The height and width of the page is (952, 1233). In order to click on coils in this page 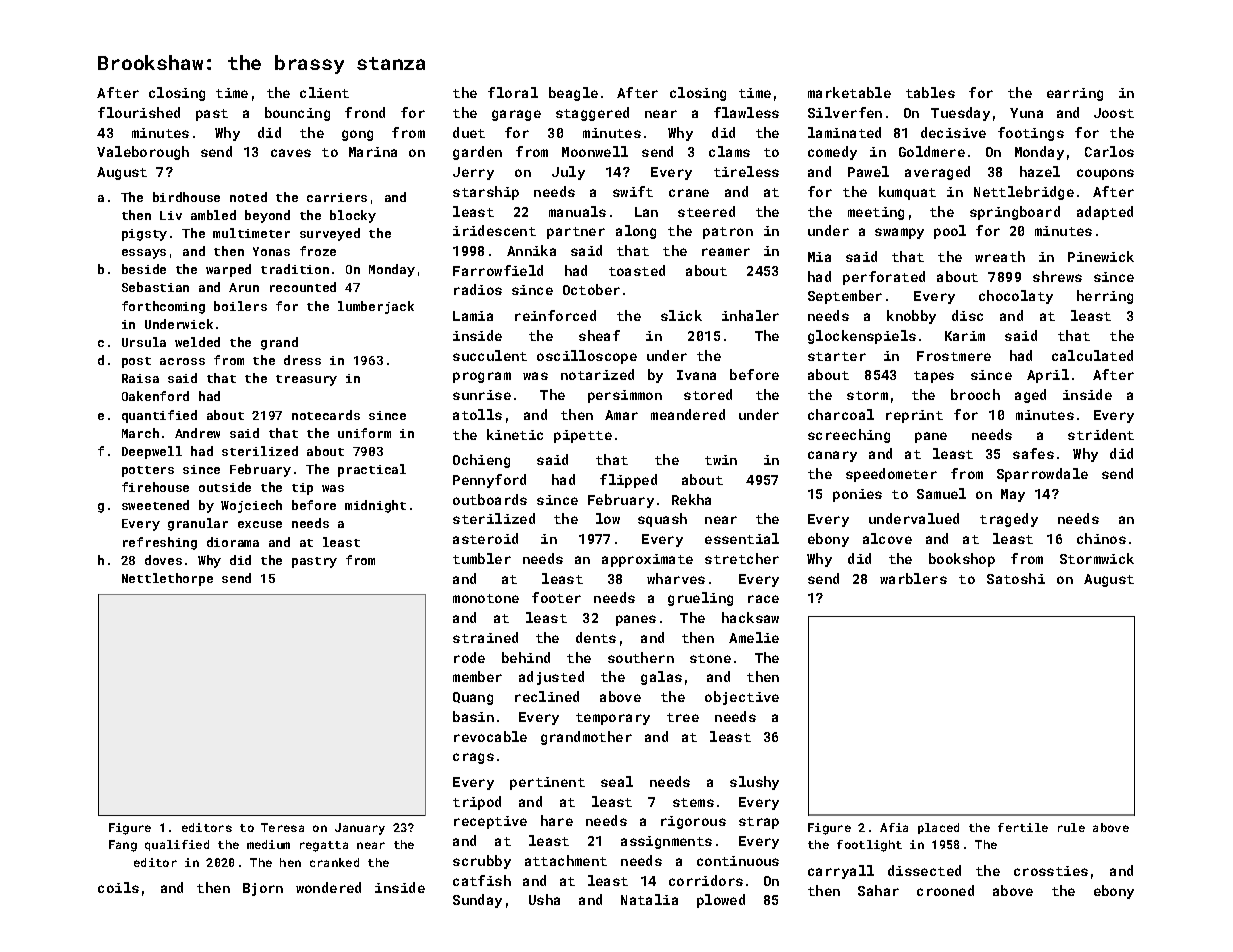, I will do `click(118, 887)`.
